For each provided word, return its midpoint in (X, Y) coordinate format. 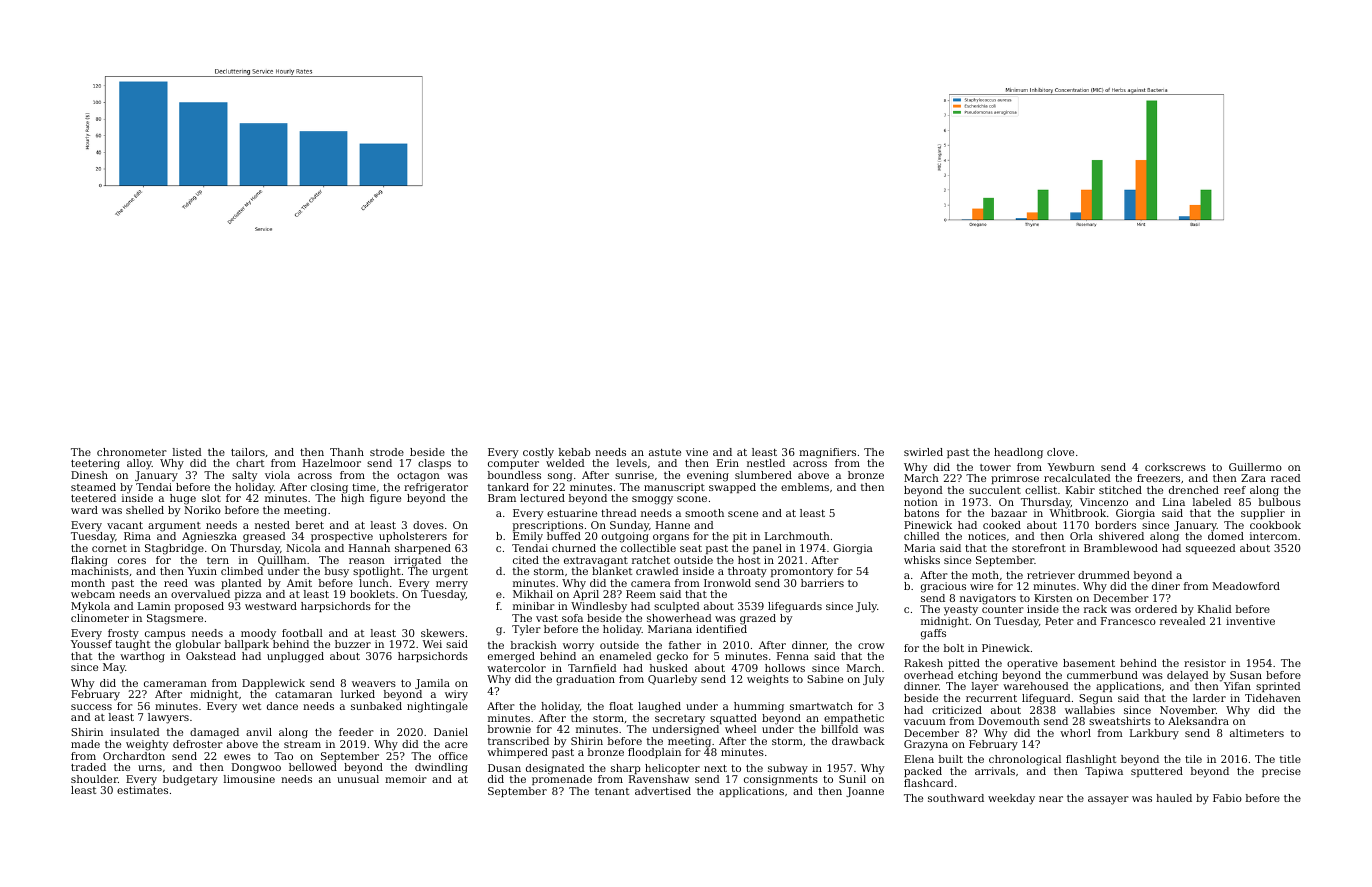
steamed (93, 487)
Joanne (865, 792)
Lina (1174, 502)
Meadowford (1246, 586)
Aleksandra (1198, 721)
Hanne (673, 525)
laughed (659, 707)
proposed (199, 607)
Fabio (1227, 798)
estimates (142, 790)
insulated (135, 732)
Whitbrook (1077, 513)
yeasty (961, 611)
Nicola (303, 548)
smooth (704, 513)
